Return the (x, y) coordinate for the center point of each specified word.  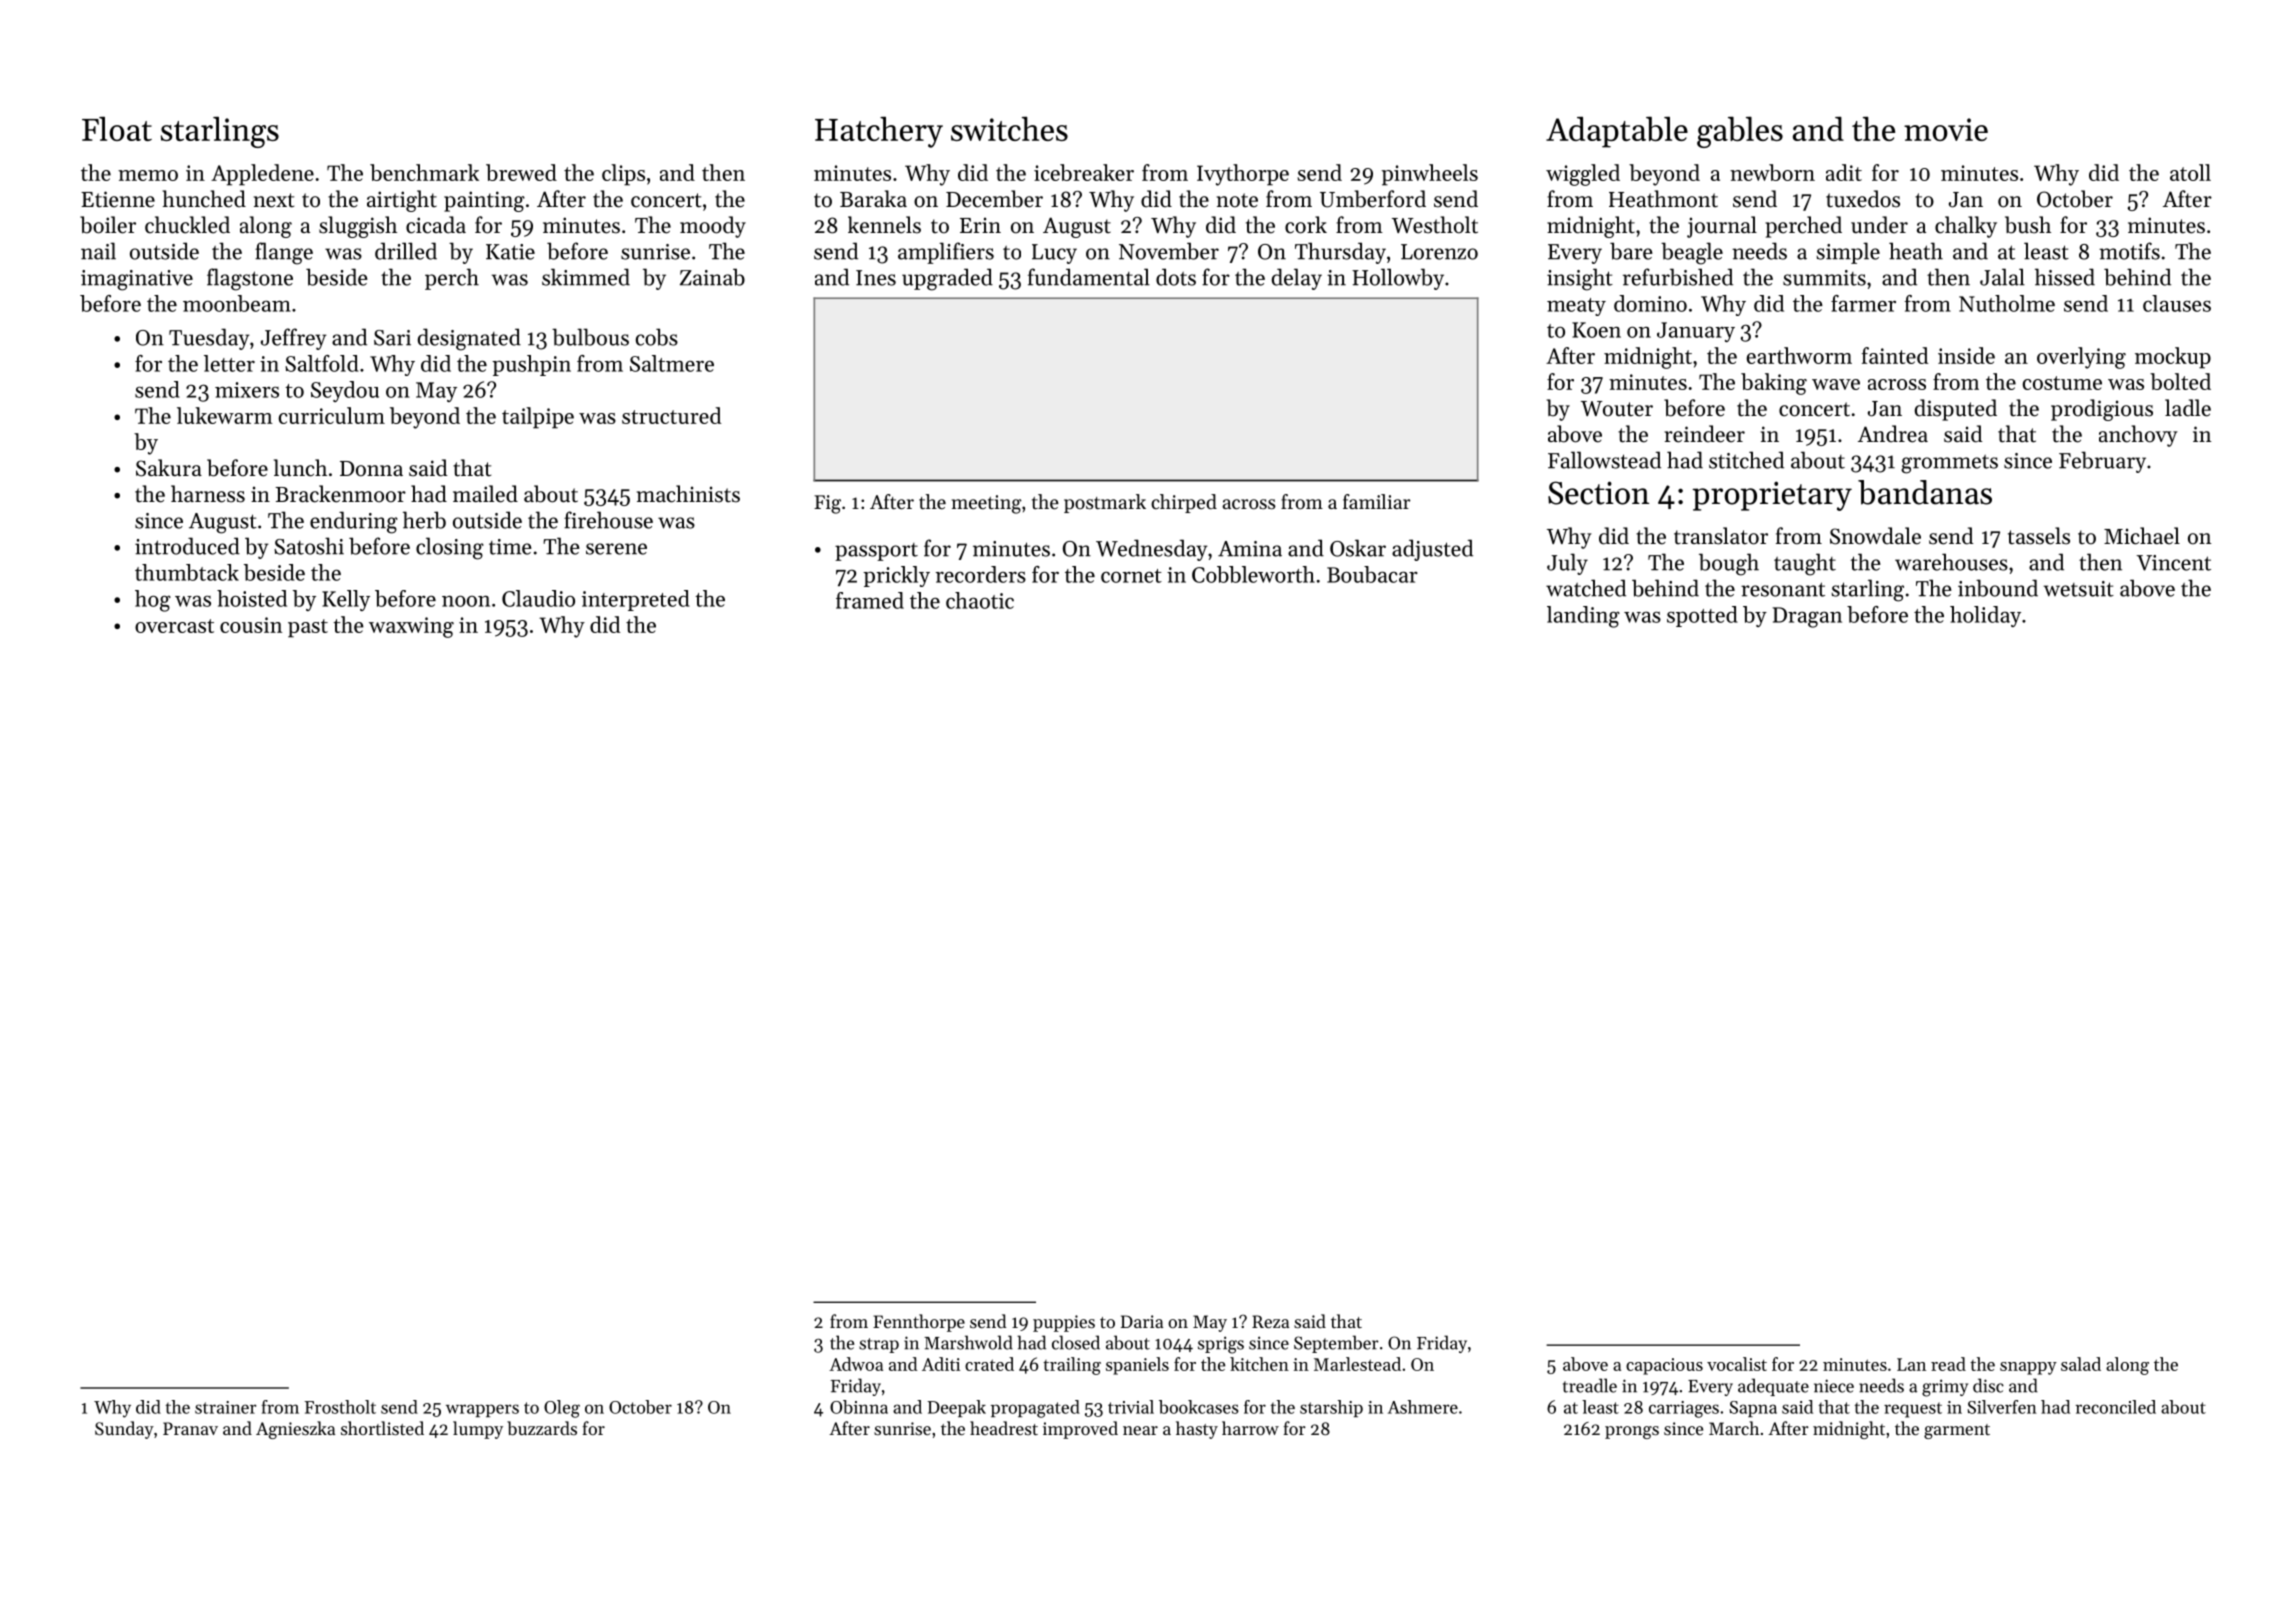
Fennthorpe (919, 1323)
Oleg (562, 1409)
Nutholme (2007, 303)
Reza (1270, 1321)
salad (2081, 1364)
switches (1009, 128)
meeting (986, 504)
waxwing (411, 627)
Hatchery (879, 132)
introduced (187, 546)
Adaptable (1617, 132)
